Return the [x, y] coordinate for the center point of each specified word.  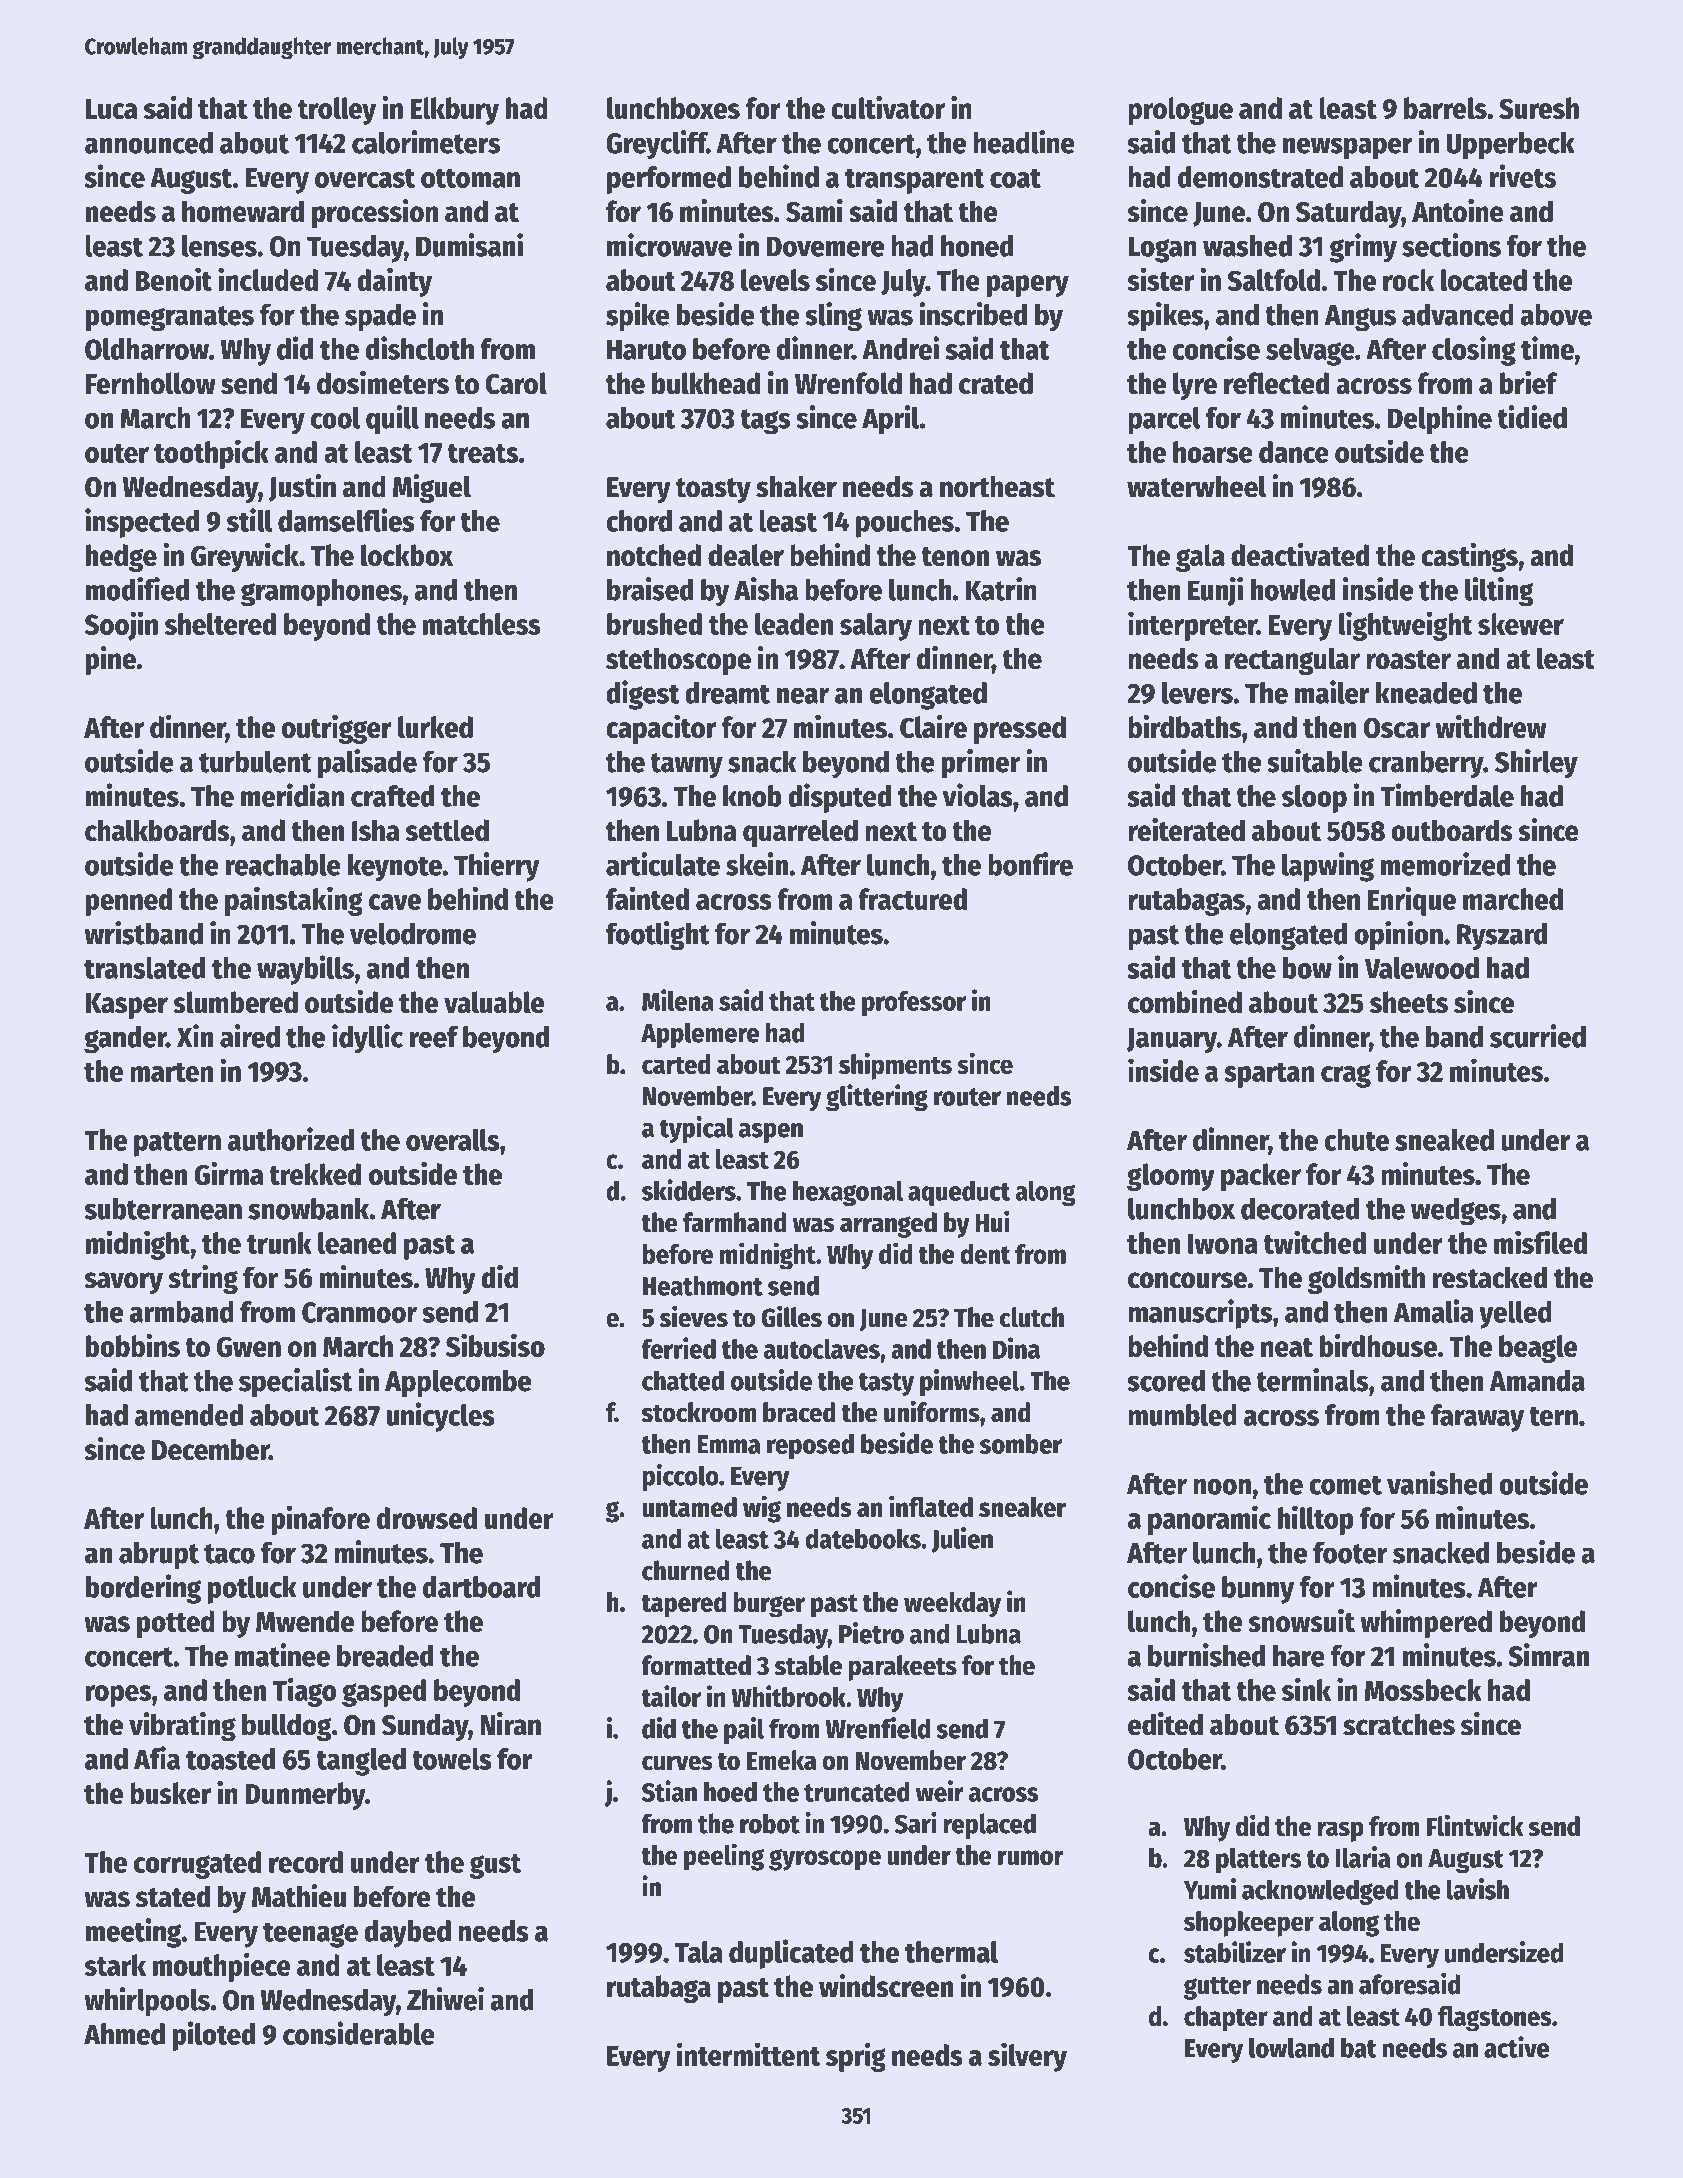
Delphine [1440, 420]
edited [1165, 1724]
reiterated [1186, 830]
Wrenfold [848, 383]
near [802, 696]
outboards [1452, 830]
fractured [912, 899]
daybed [407, 1934]
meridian [292, 795]
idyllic [367, 1039]
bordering [143, 1589]
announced [149, 142]
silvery [1027, 2057]
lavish [1478, 1889]
